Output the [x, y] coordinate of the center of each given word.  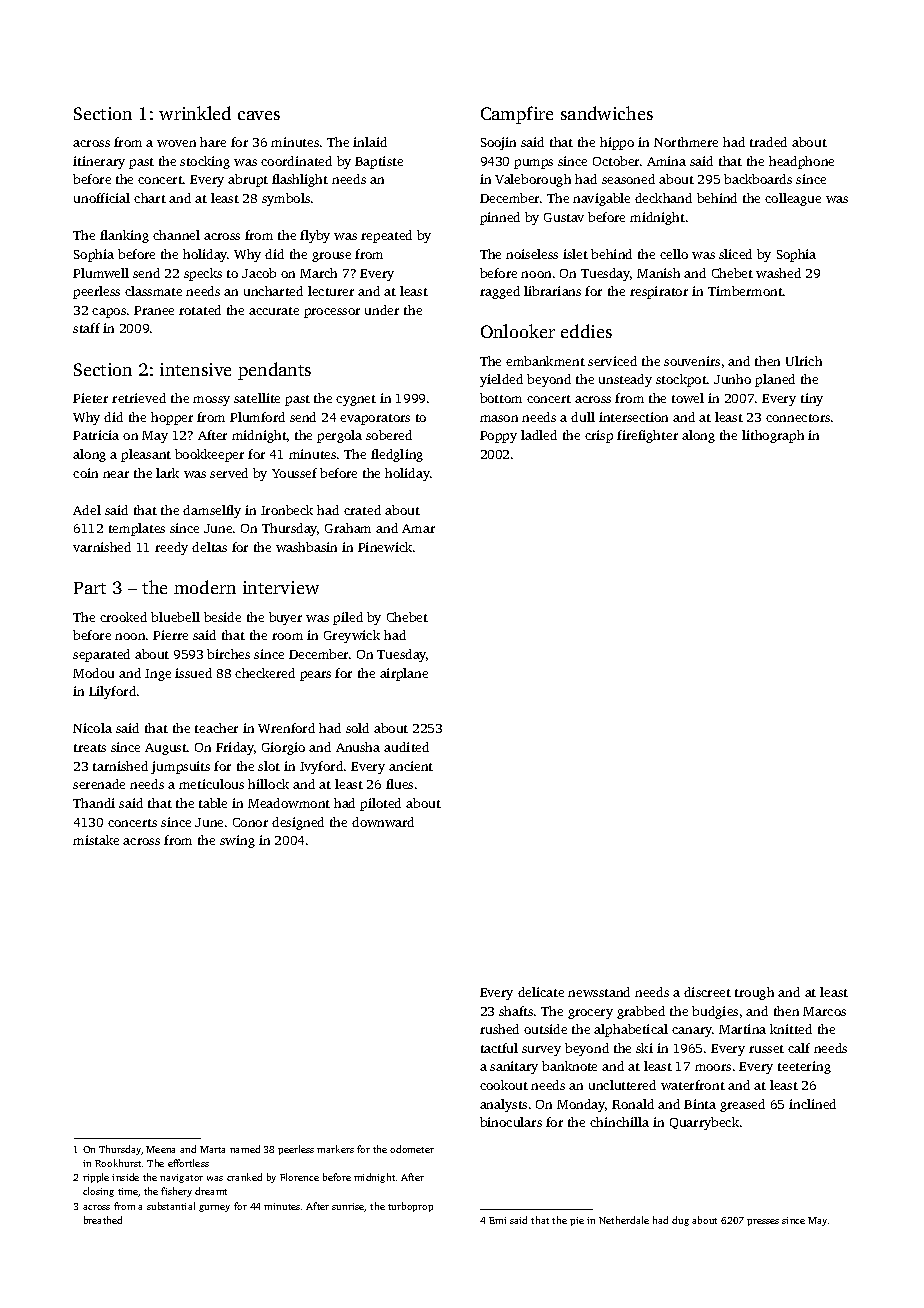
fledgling [397, 455]
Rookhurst [118, 1163]
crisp [599, 436]
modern [205, 587]
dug [680, 1221]
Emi [497, 1220]
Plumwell [101, 273]
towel [688, 398]
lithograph [773, 436]
